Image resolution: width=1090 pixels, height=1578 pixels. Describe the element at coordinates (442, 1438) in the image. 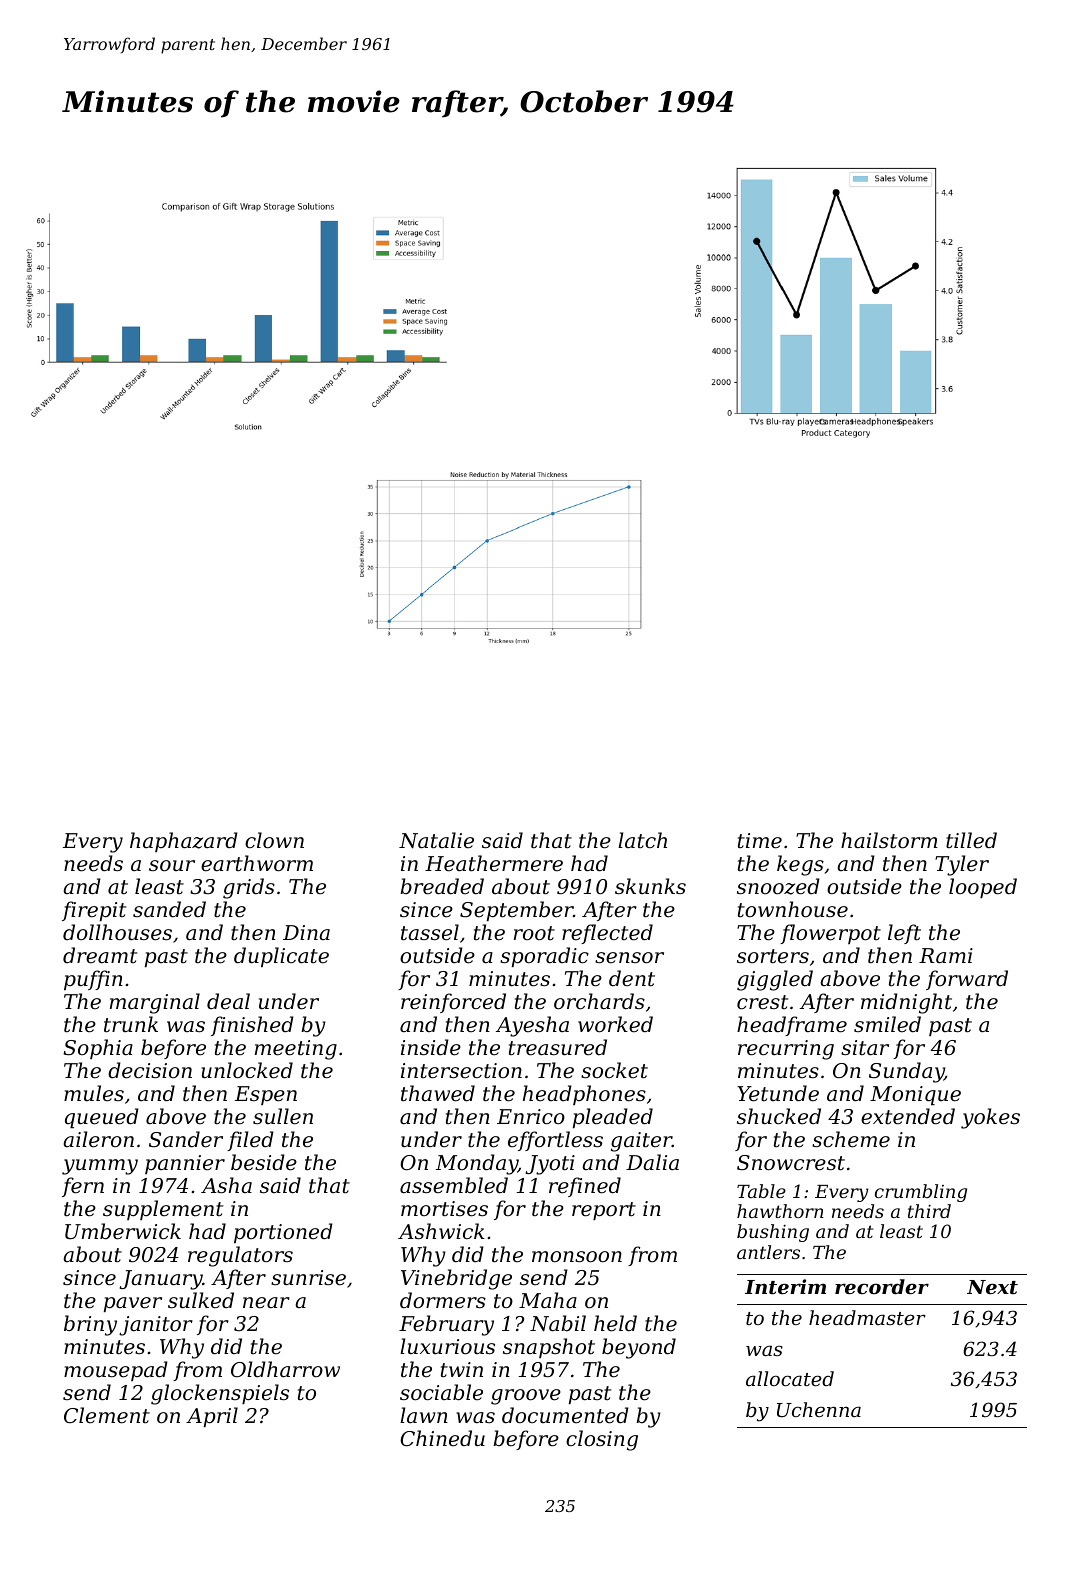

I see `Chinedu` at that location.
